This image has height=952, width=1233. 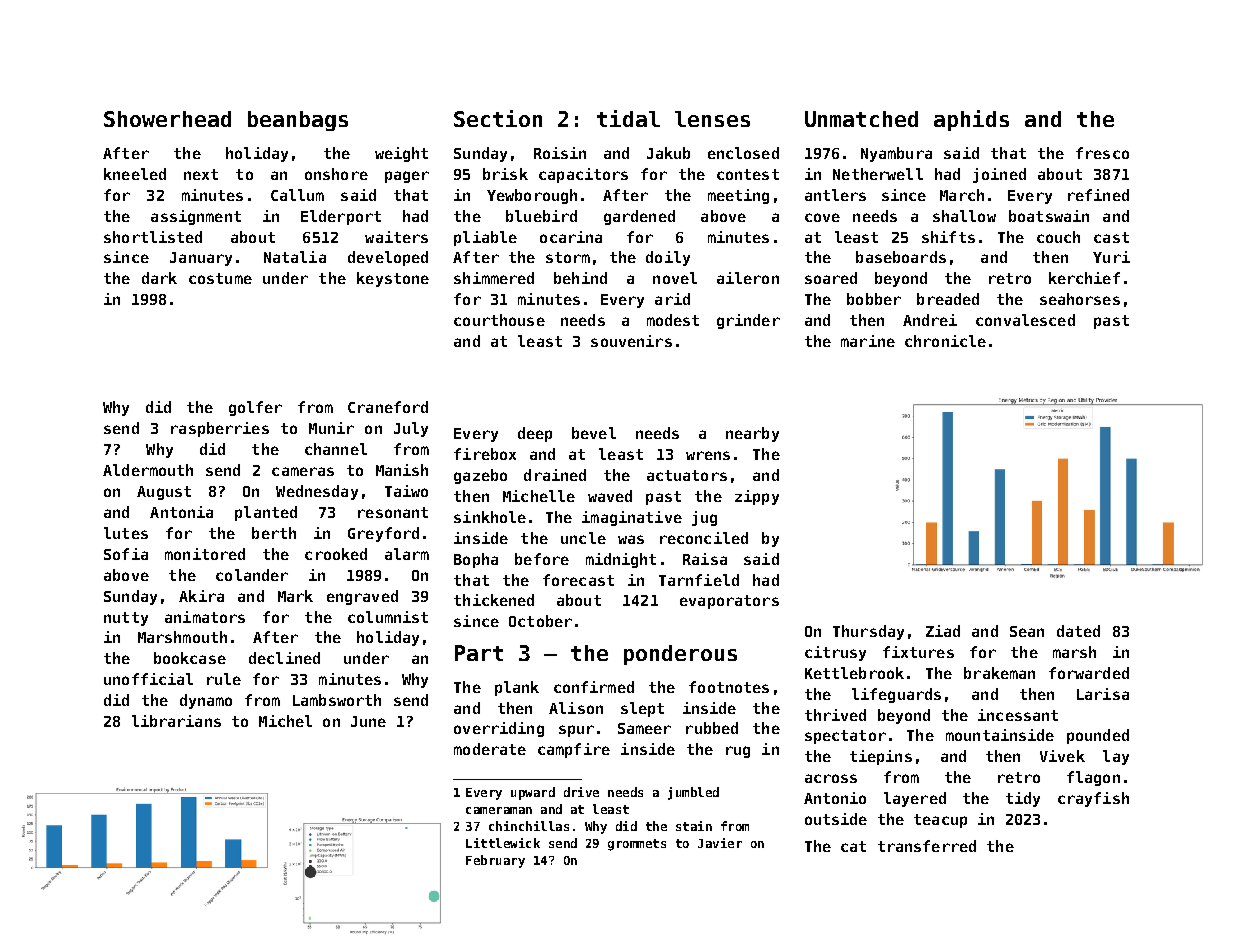 I want to click on Akira, so click(x=201, y=596).
